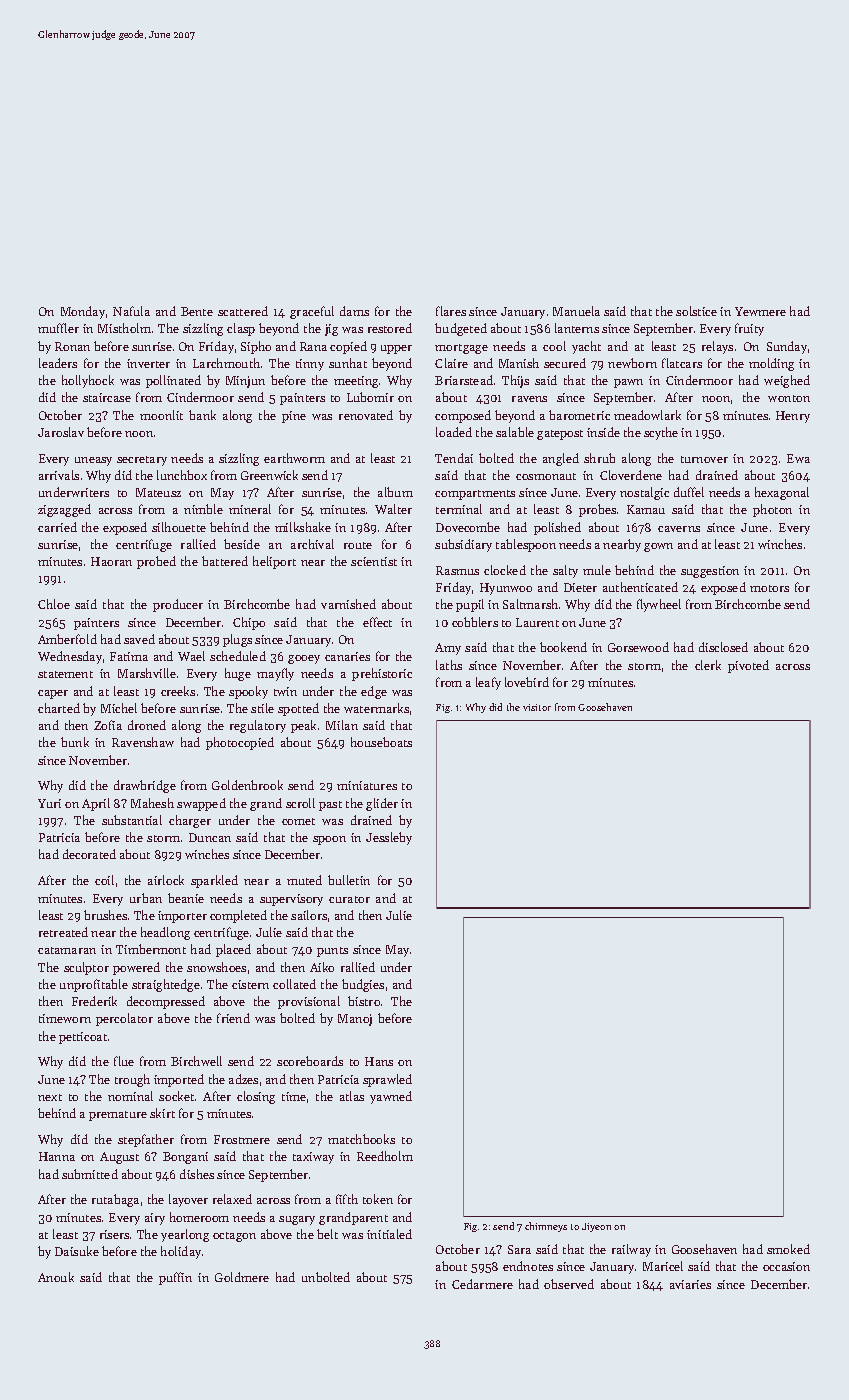 The height and width of the screenshot is (1400, 849). What do you see at coordinates (56, 1277) in the screenshot?
I see `Anouk` at bounding box center [56, 1277].
